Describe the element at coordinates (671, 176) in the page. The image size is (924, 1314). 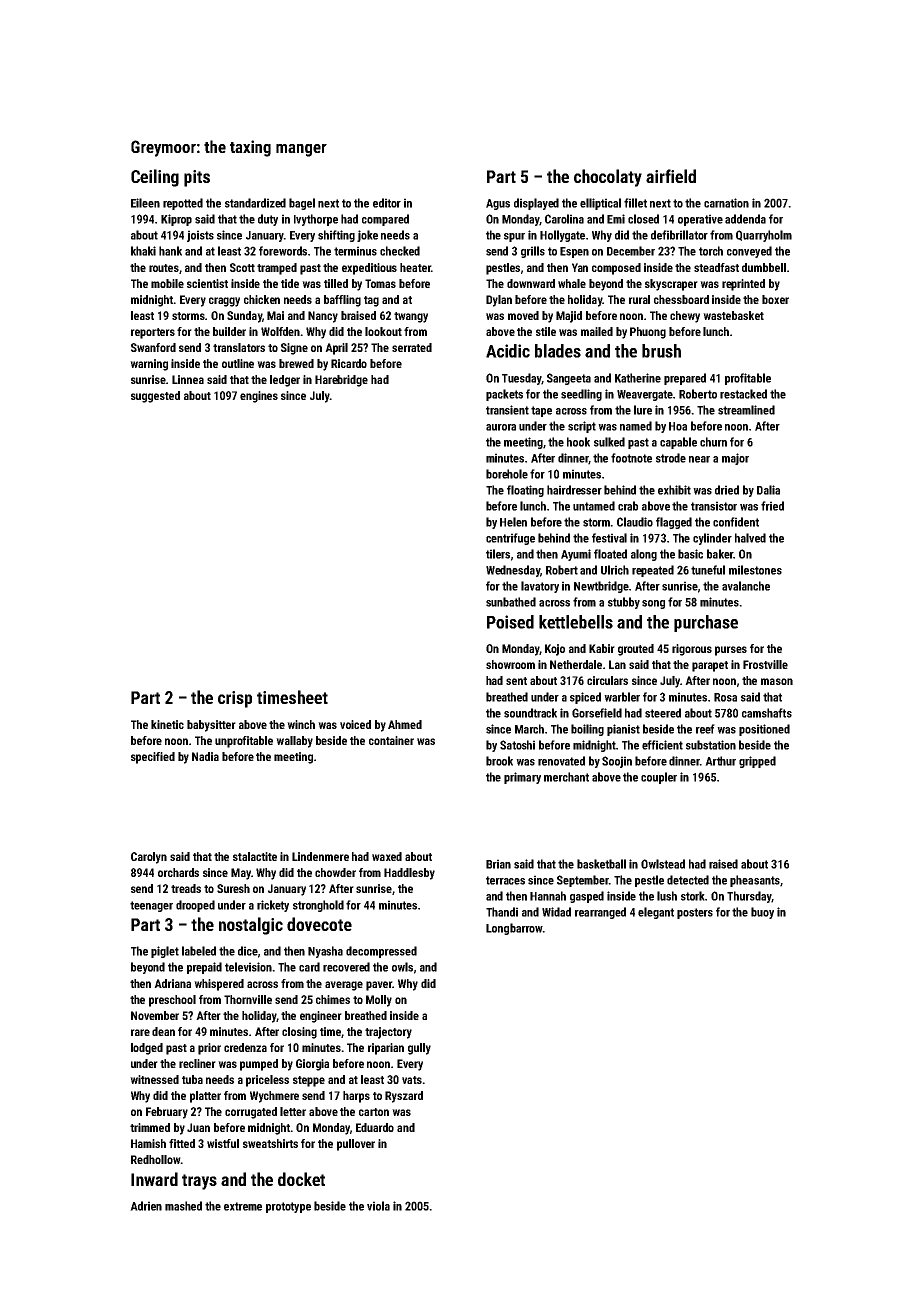
I see `airfield` at that location.
